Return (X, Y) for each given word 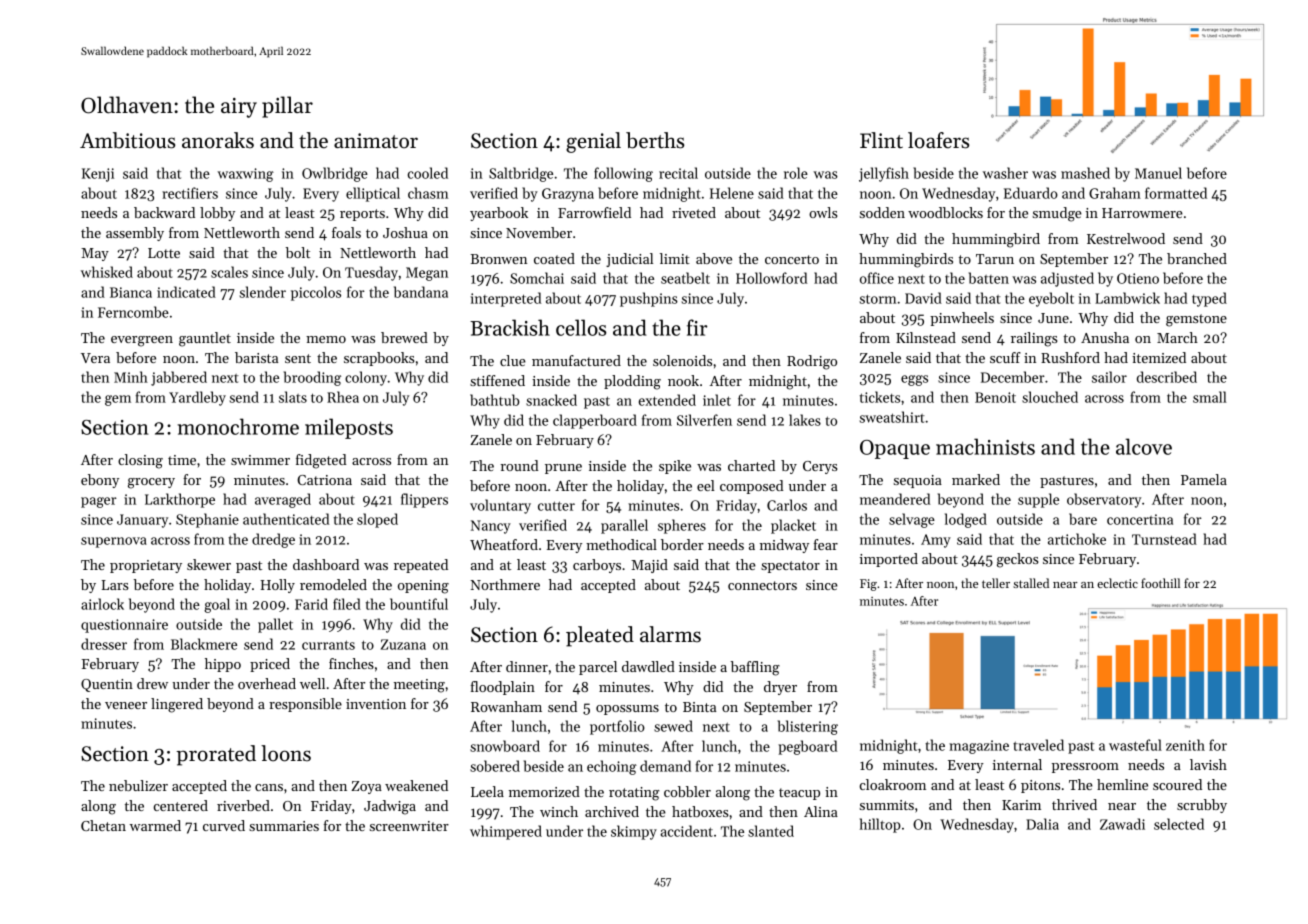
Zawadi (1122, 824)
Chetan (103, 825)
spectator (790, 567)
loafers (938, 140)
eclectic (1117, 583)
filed (347, 604)
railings (1034, 339)
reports (362, 215)
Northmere (505, 584)
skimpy (634, 832)
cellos (581, 327)
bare (1083, 519)
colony (366, 378)
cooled (428, 173)
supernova (114, 542)
